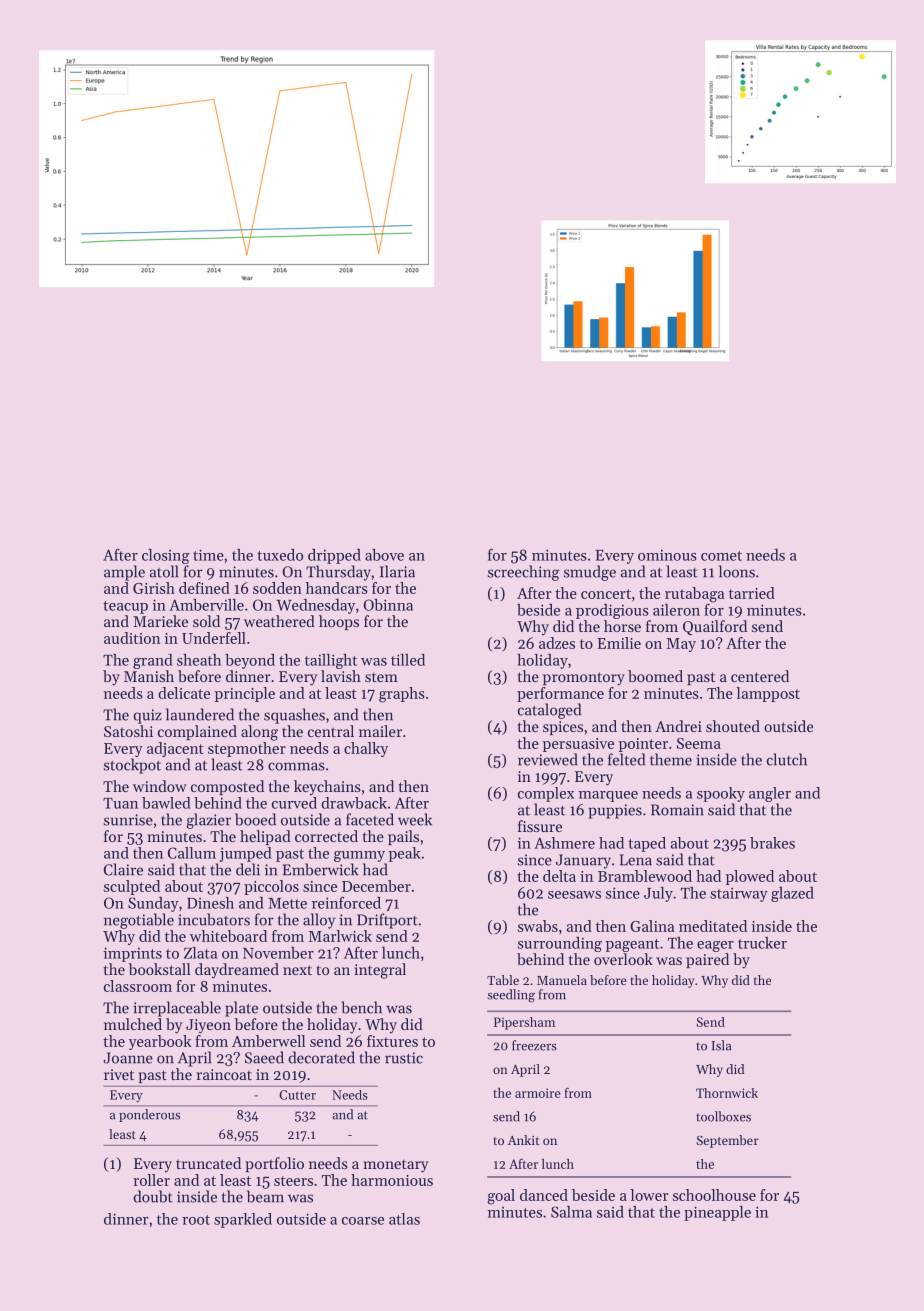  I want to click on stairway, so click(739, 895).
